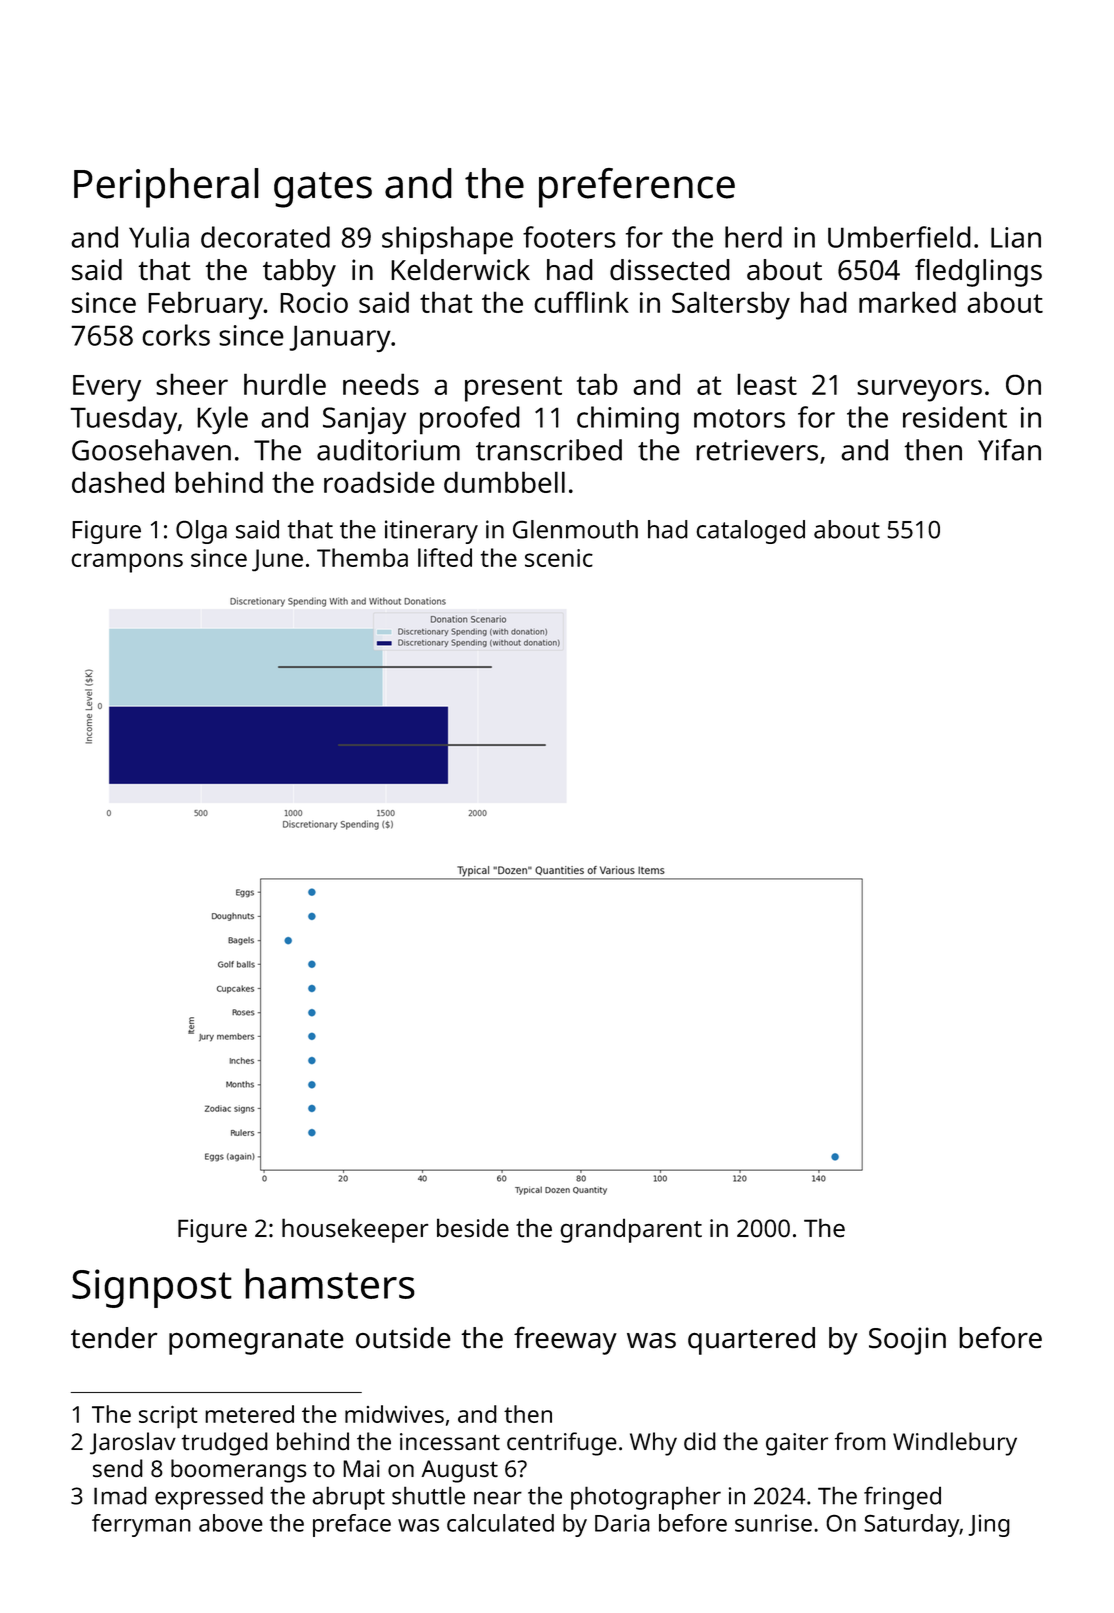 Image resolution: width=1114 pixels, height=1613 pixels. What do you see at coordinates (750, 532) in the page?
I see `cataloged` at bounding box center [750, 532].
